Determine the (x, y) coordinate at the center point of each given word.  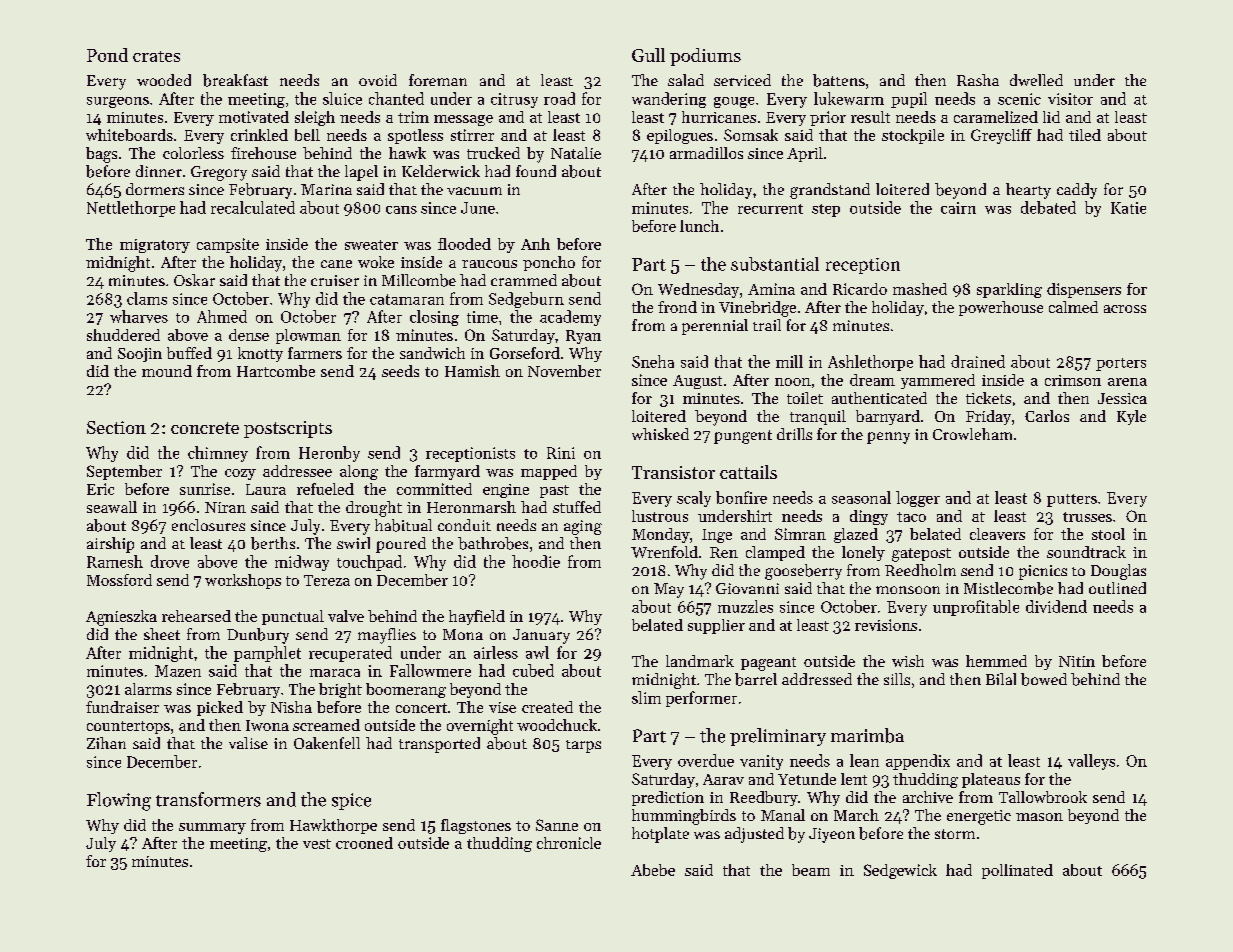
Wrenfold (664, 552)
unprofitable (976, 608)
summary (212, 828)
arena (1127, 382)
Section (116, 427)
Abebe (653, 870)
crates (156, 56)
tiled (1085, 135)
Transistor (673, 472)
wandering (669, 100)
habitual (403, 525)
